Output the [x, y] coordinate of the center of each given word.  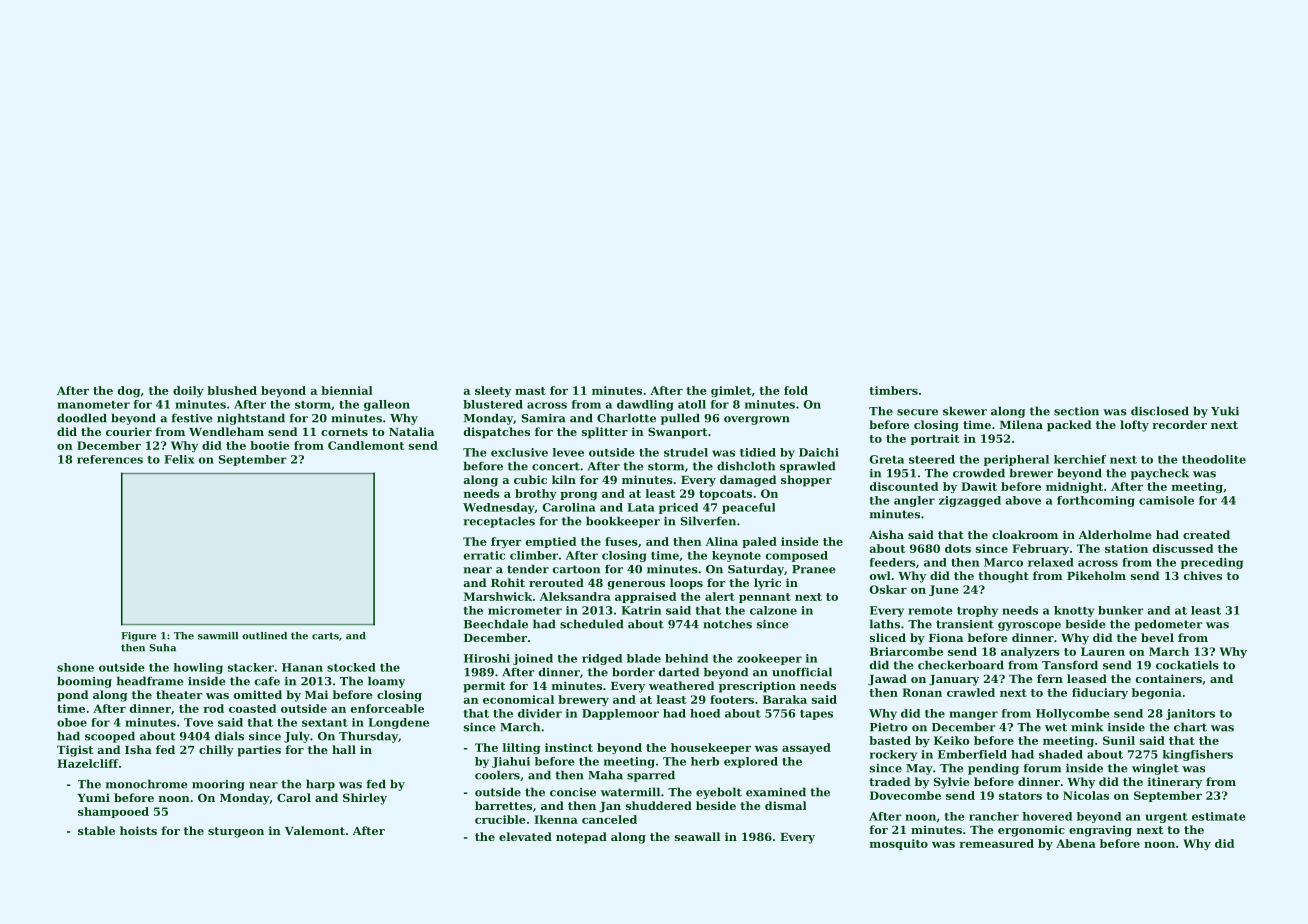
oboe [72, 722]
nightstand [251, 419]
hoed [705, 713]
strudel [686, 452]
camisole [1166, 500]
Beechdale [496, 624]
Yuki [1225, 411]
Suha [162, 648]
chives [1203, 575]
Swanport [677, 433]
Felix [179, 459]
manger [973, 715]
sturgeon [236, 832]
